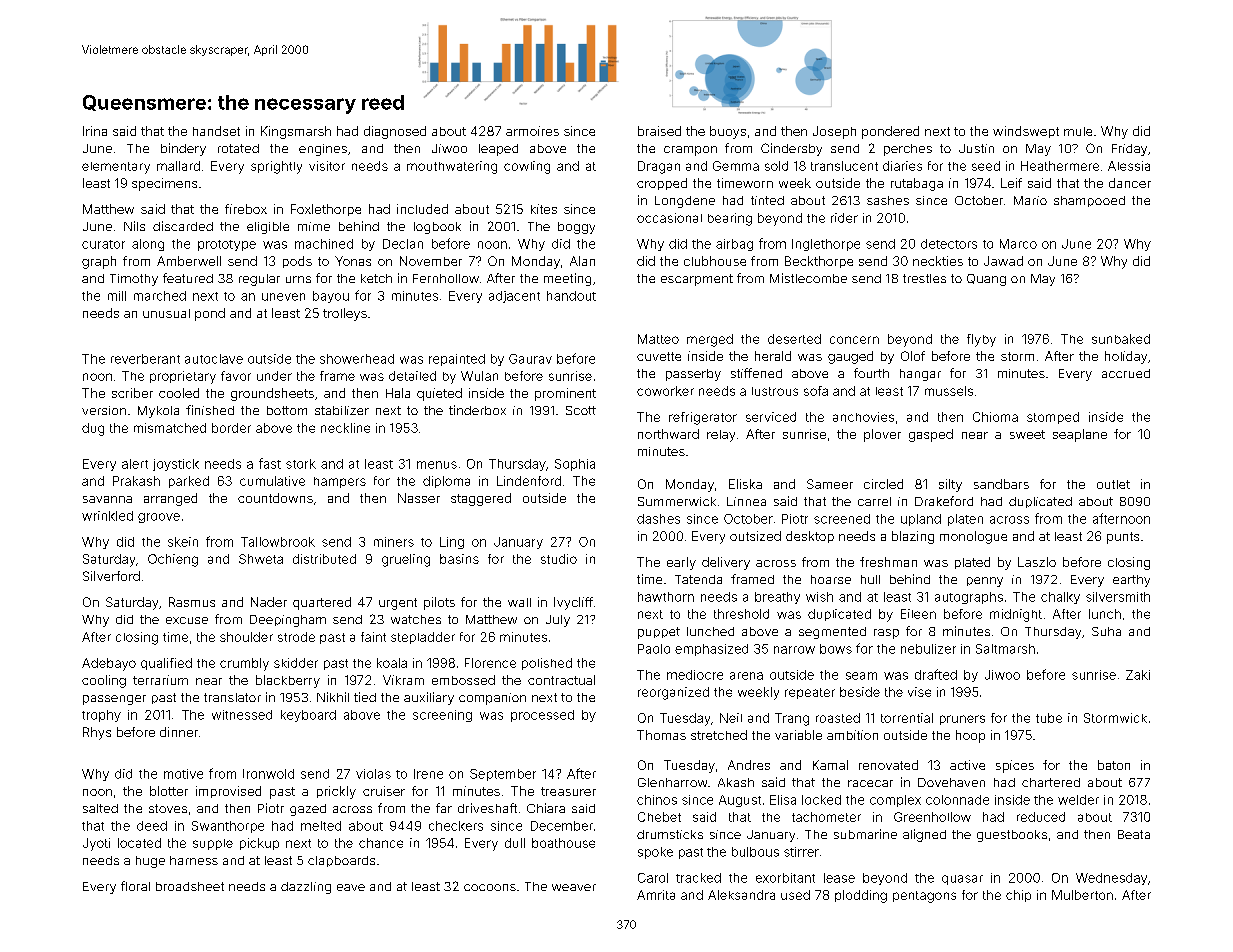  What do you see at coordinates (861, 896) in the screenshot?
I see `plodding` at bounding box center [861, 896].
